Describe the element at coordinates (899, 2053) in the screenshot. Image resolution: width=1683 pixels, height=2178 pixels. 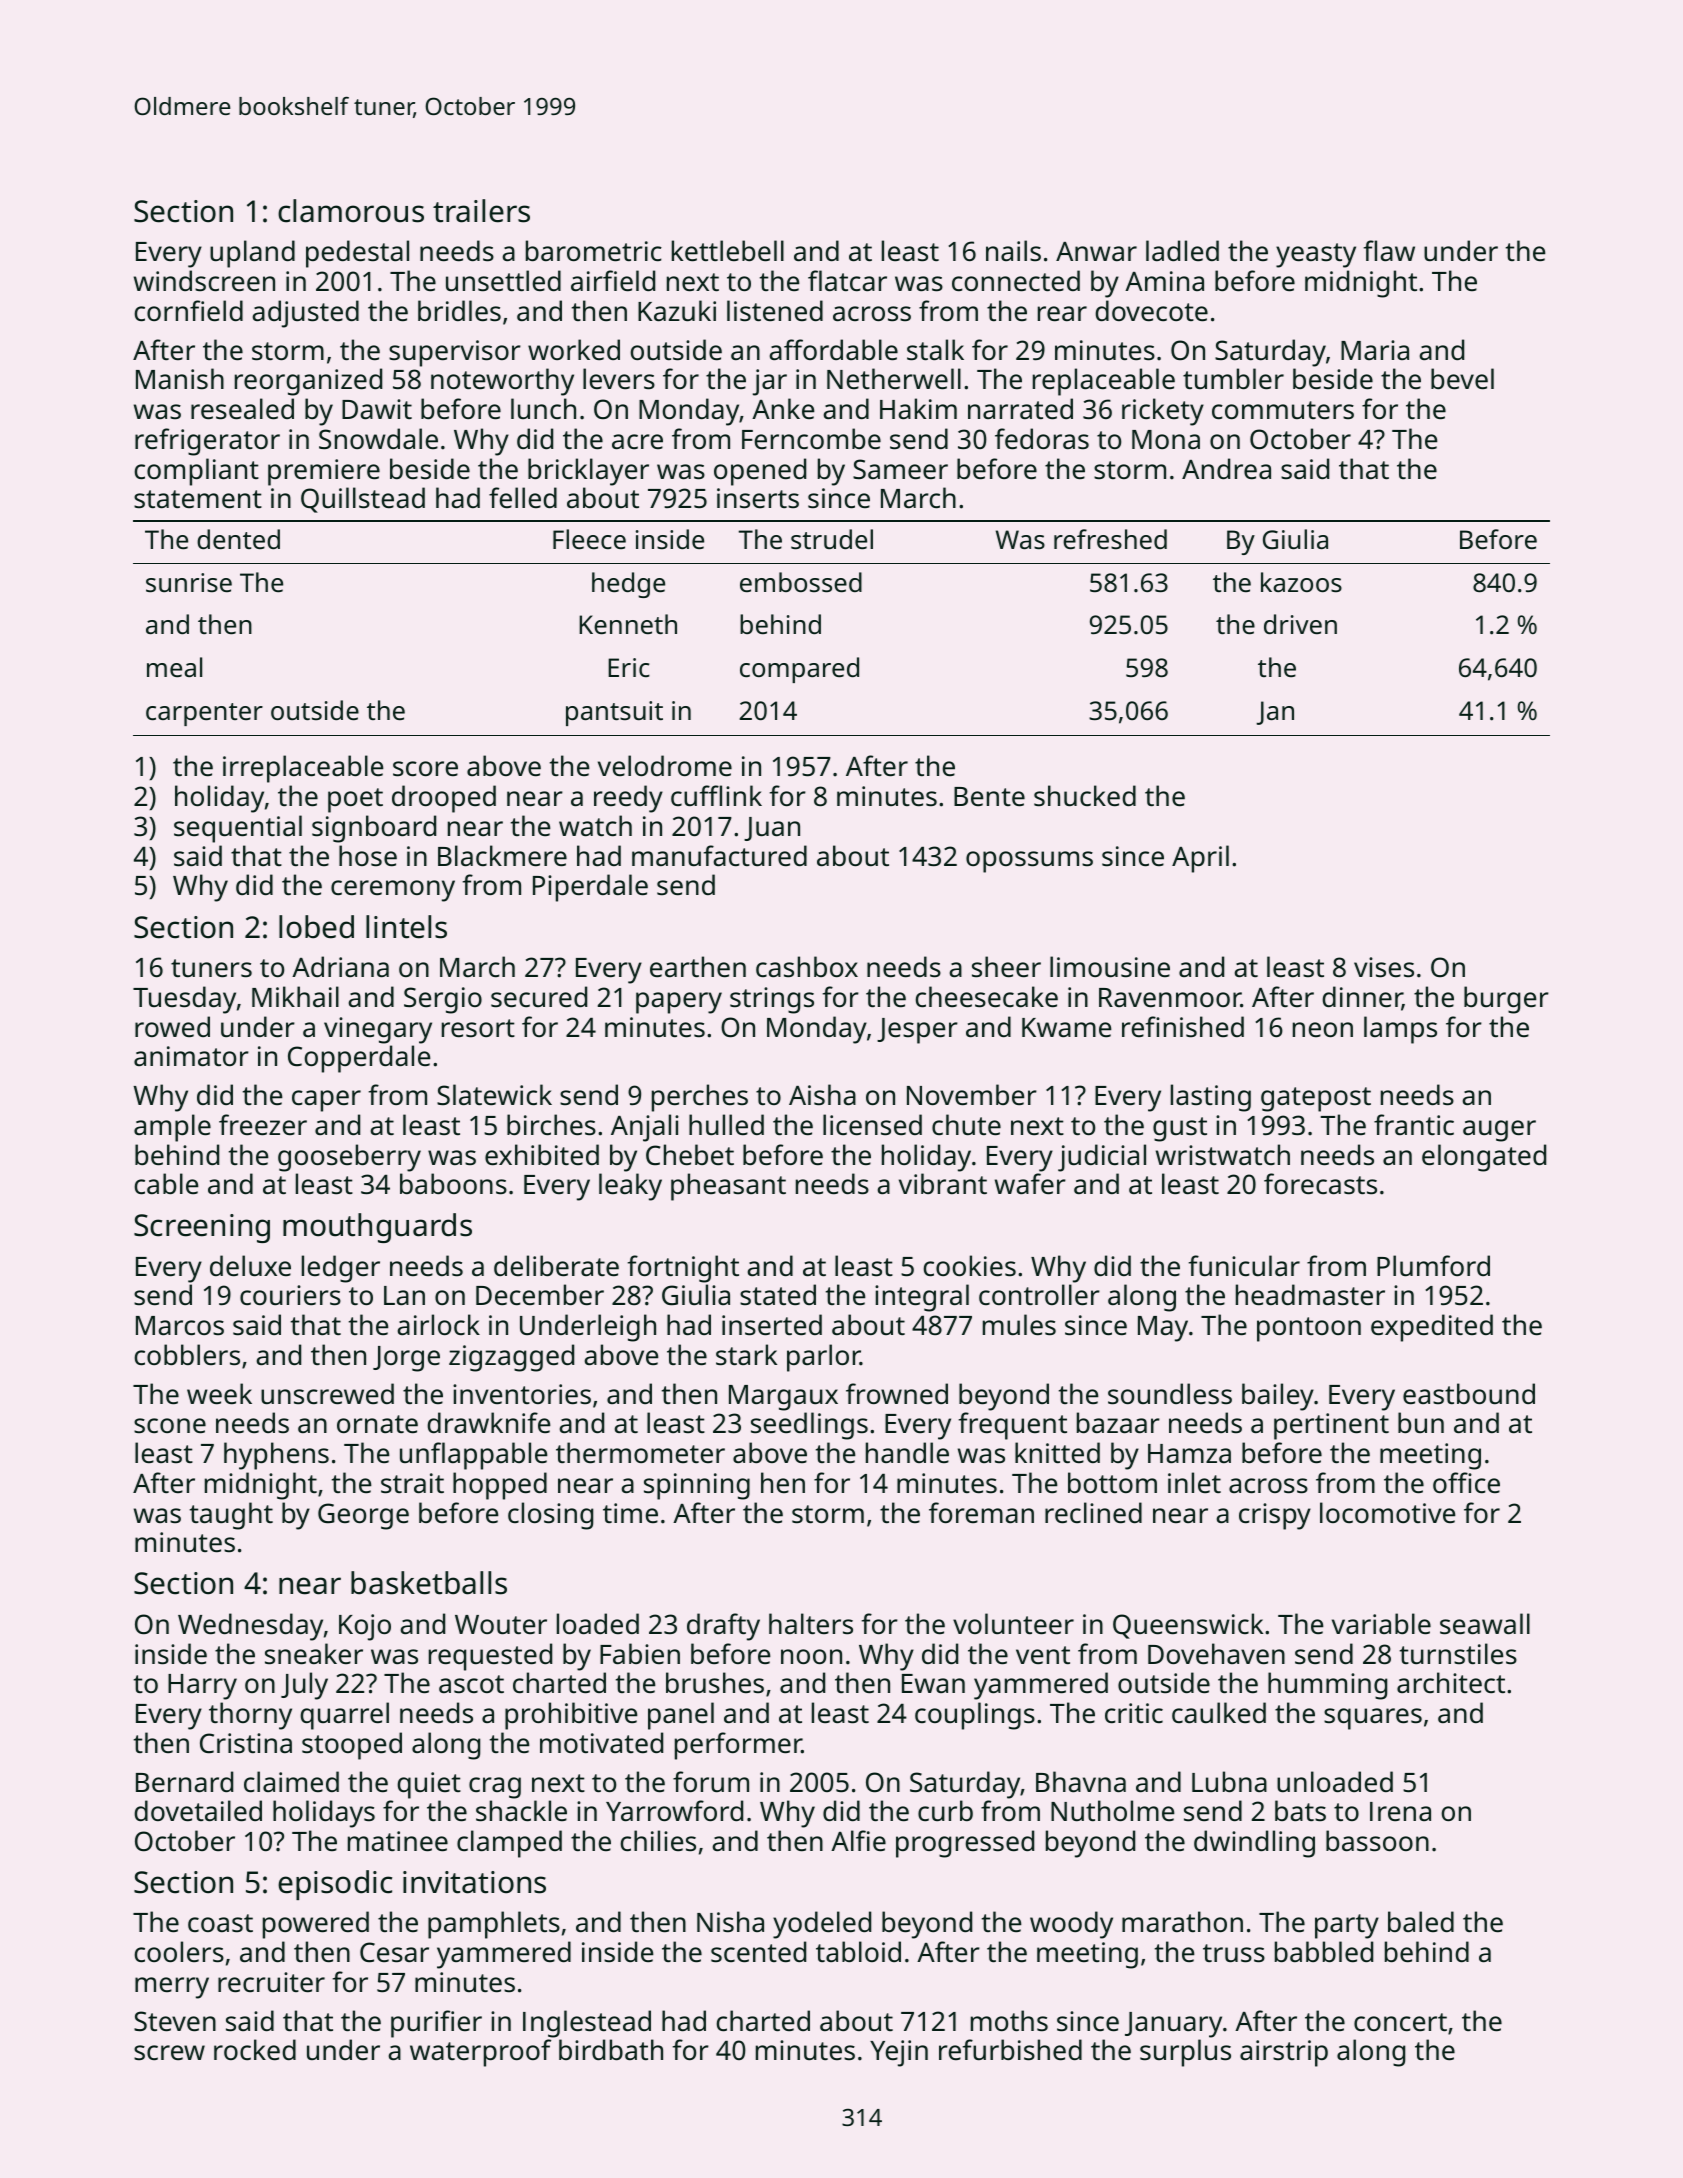
I see `Yejin` at that location.
